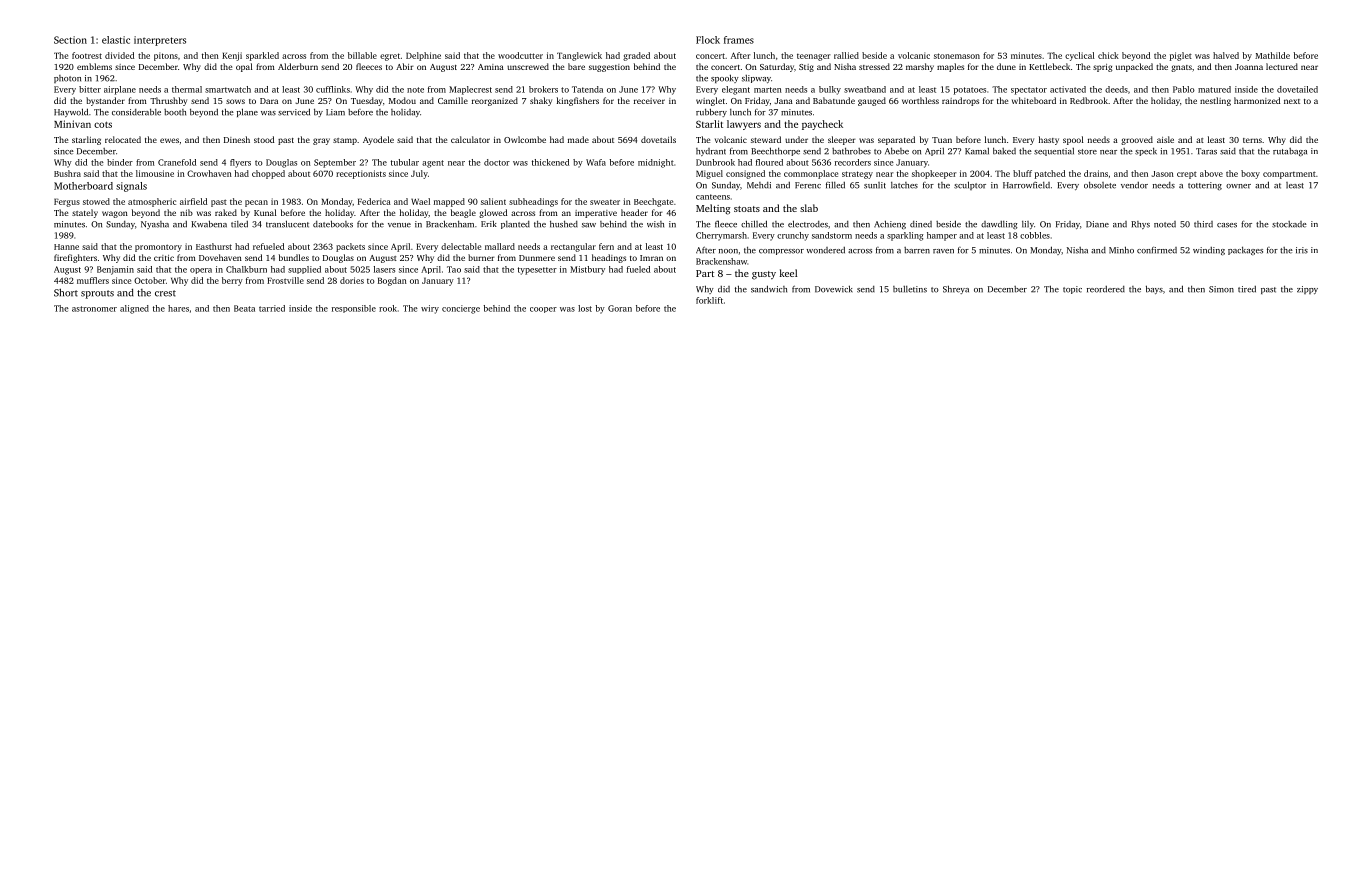 This image has width=1372, height=887. Describe the element at coordinates (1072, 290) in the image. I see `topic` at that location.
